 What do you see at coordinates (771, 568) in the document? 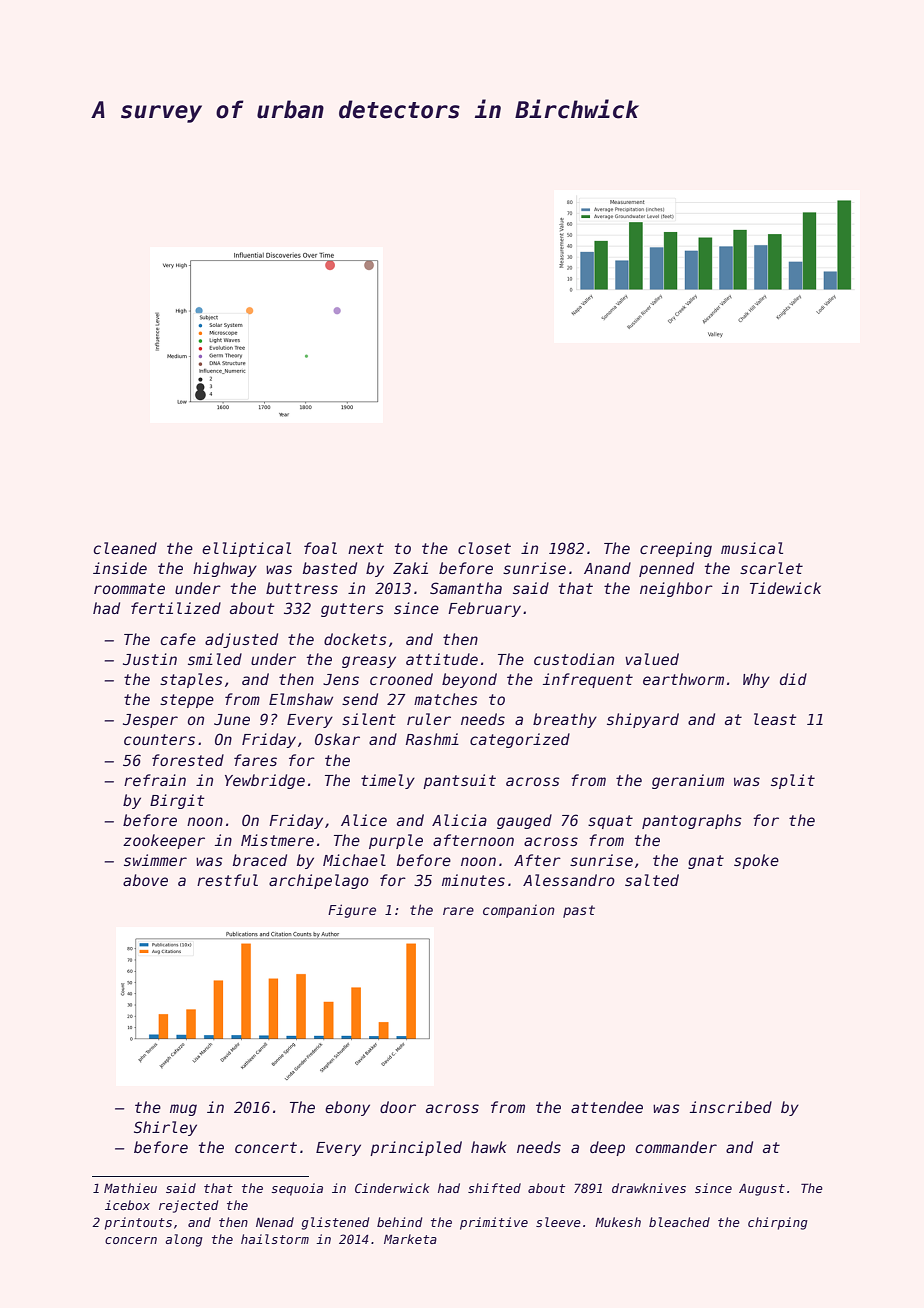
I see `scarlet` at bounding box center [771, 568].
